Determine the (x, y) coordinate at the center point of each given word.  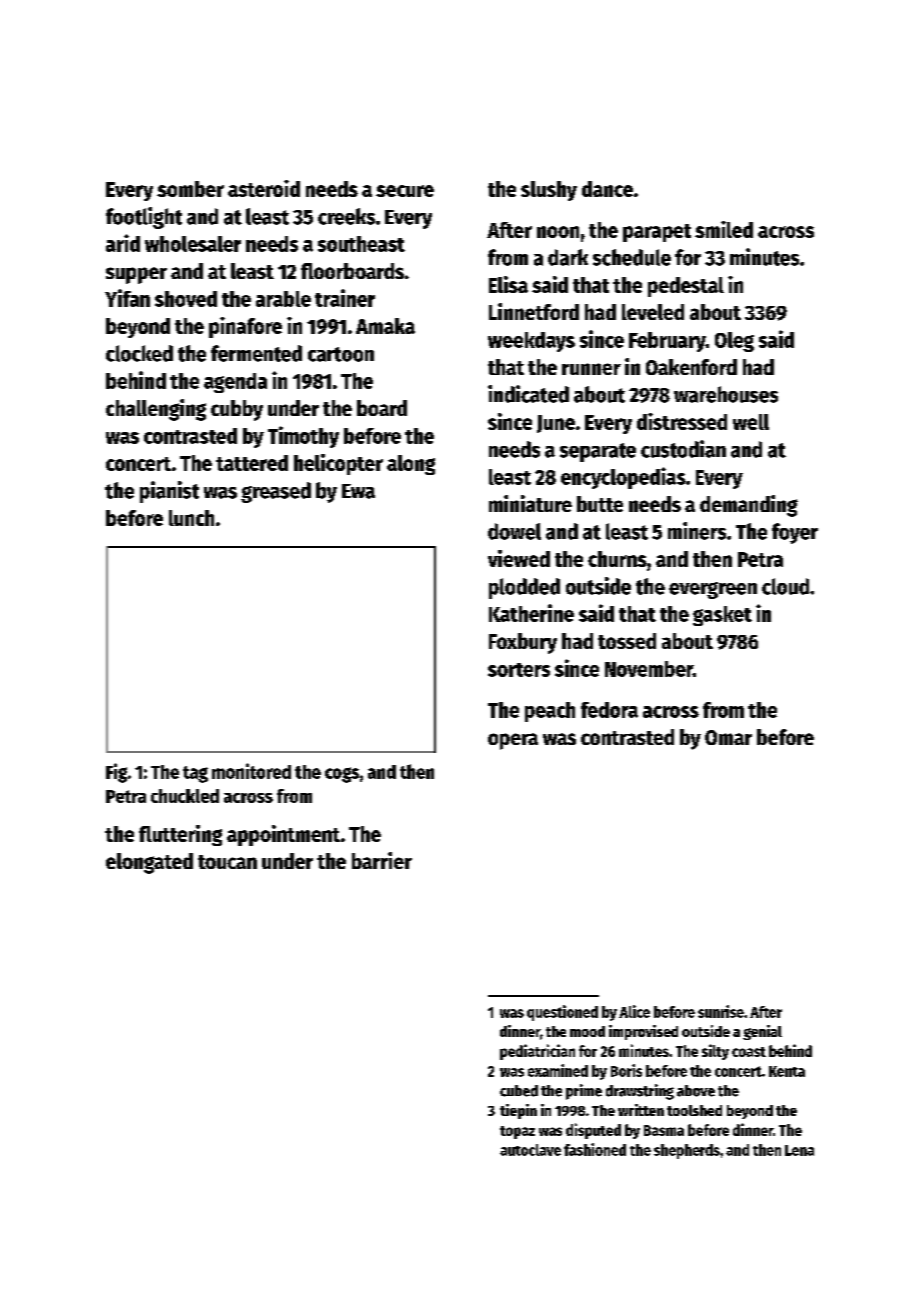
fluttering (180, 835)
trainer (345, 298)
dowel (514, 531)
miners (697, 531)
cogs (342, 775)
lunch (191, 518)
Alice (634, 1011)
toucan (227, 862)
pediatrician (537, 1052)
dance (607, 189)
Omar (728, 737)
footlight (144, 218)
